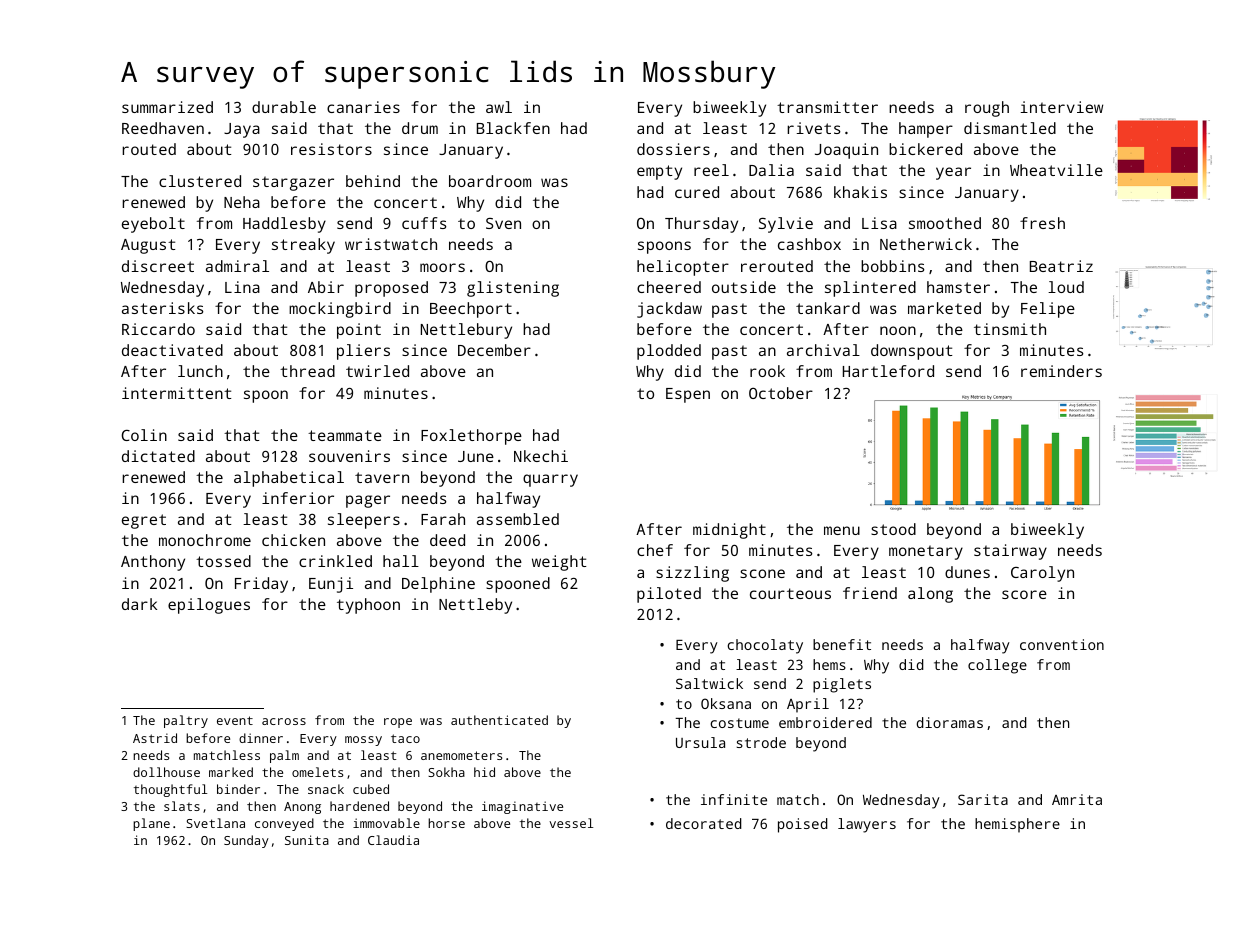 The image size is (1233, 952). I want to click on teammate, so click(345, 435).
